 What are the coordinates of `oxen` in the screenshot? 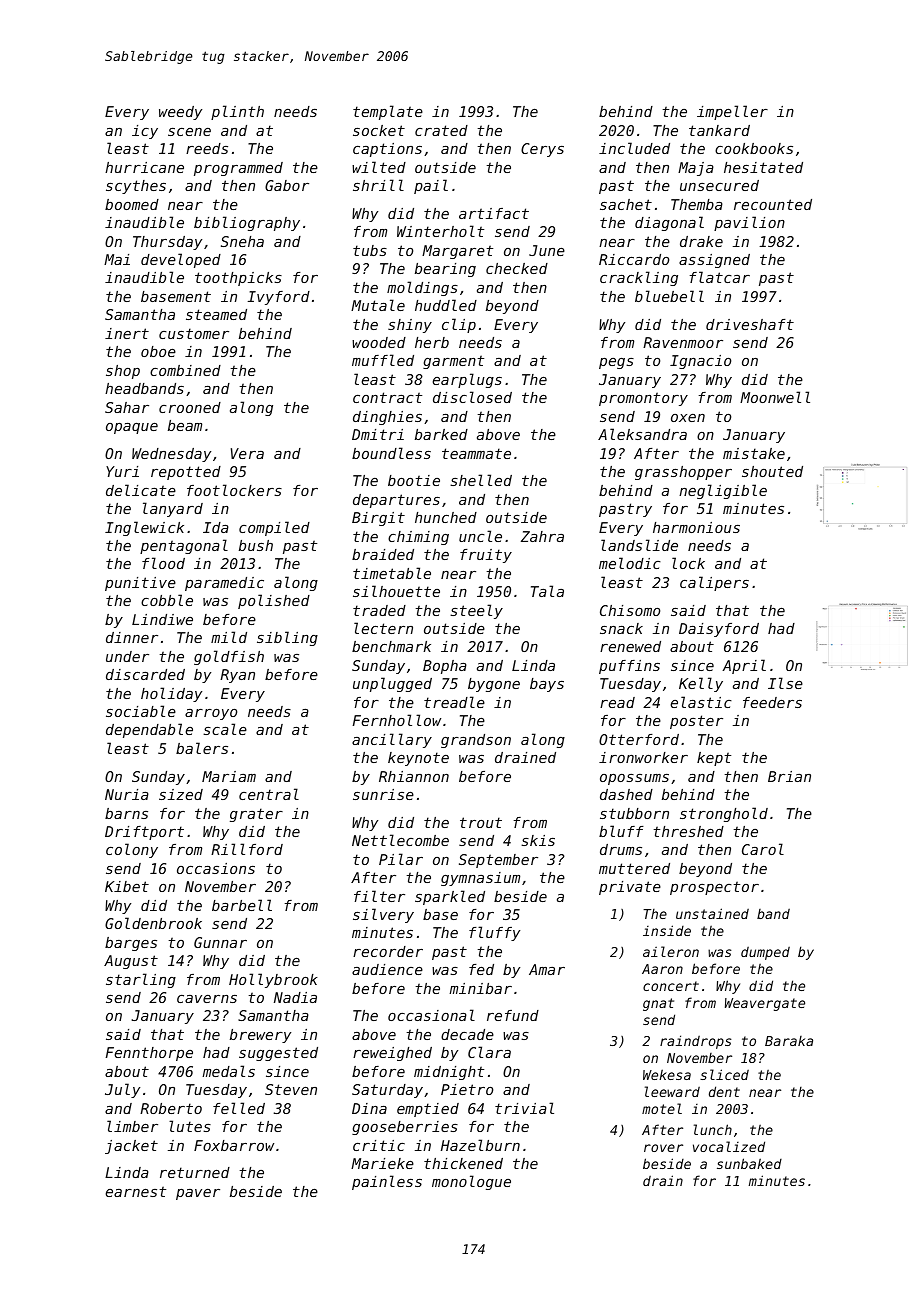 It's located at (688, 418).
